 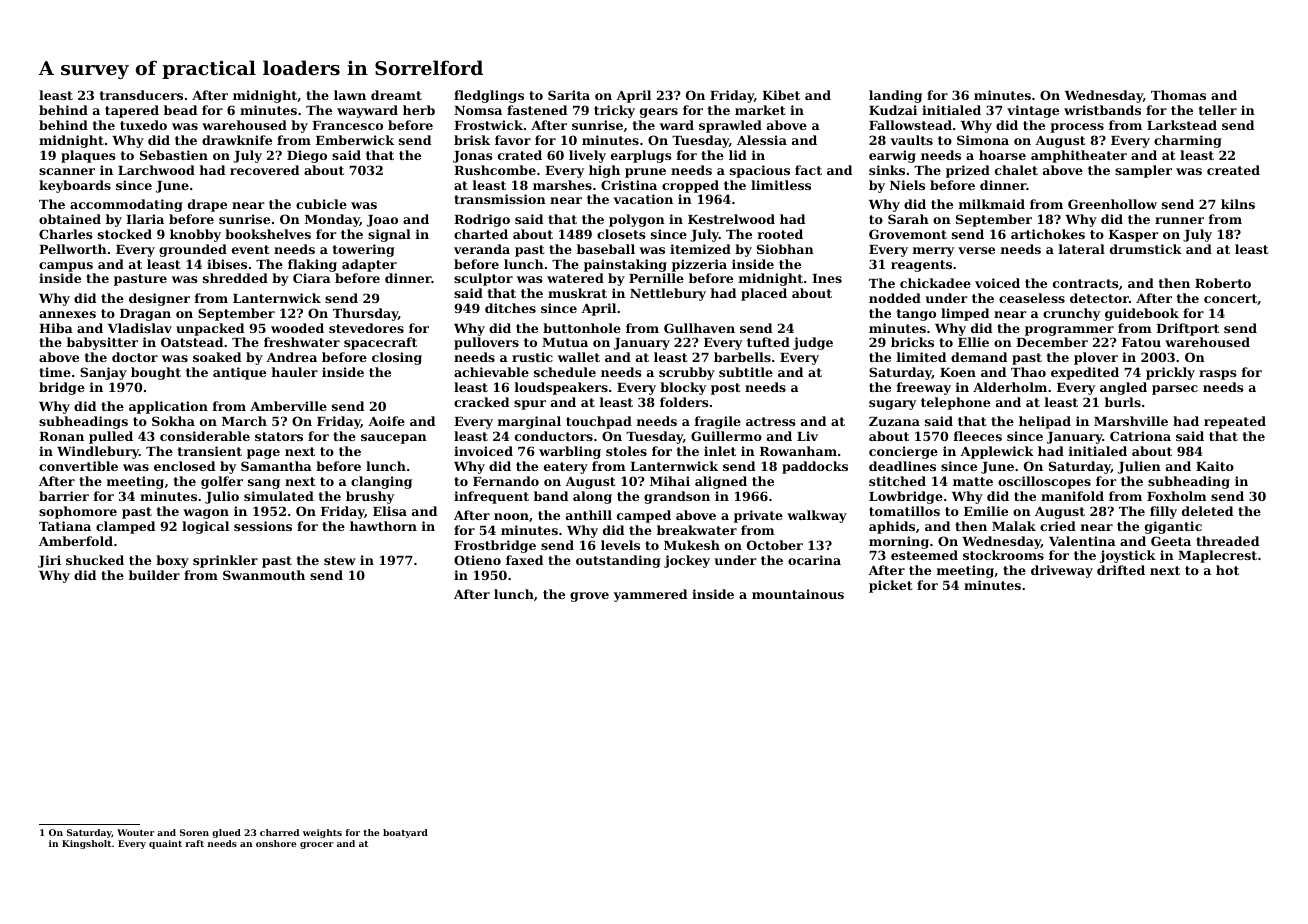 I want to click on Thomas, so click(x=1178, y=95).
